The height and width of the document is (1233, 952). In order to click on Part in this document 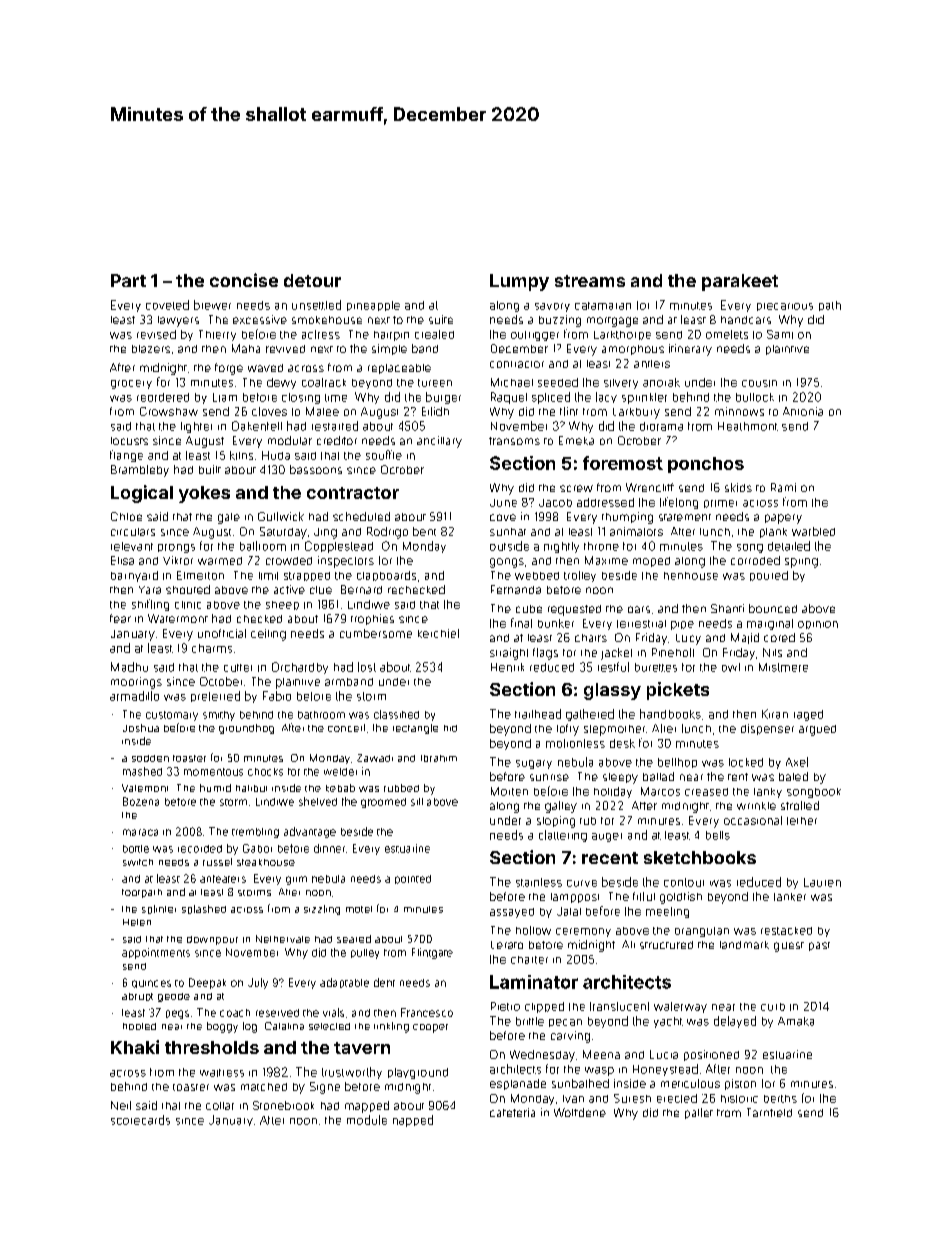, I will do `click(128, 280)`.
